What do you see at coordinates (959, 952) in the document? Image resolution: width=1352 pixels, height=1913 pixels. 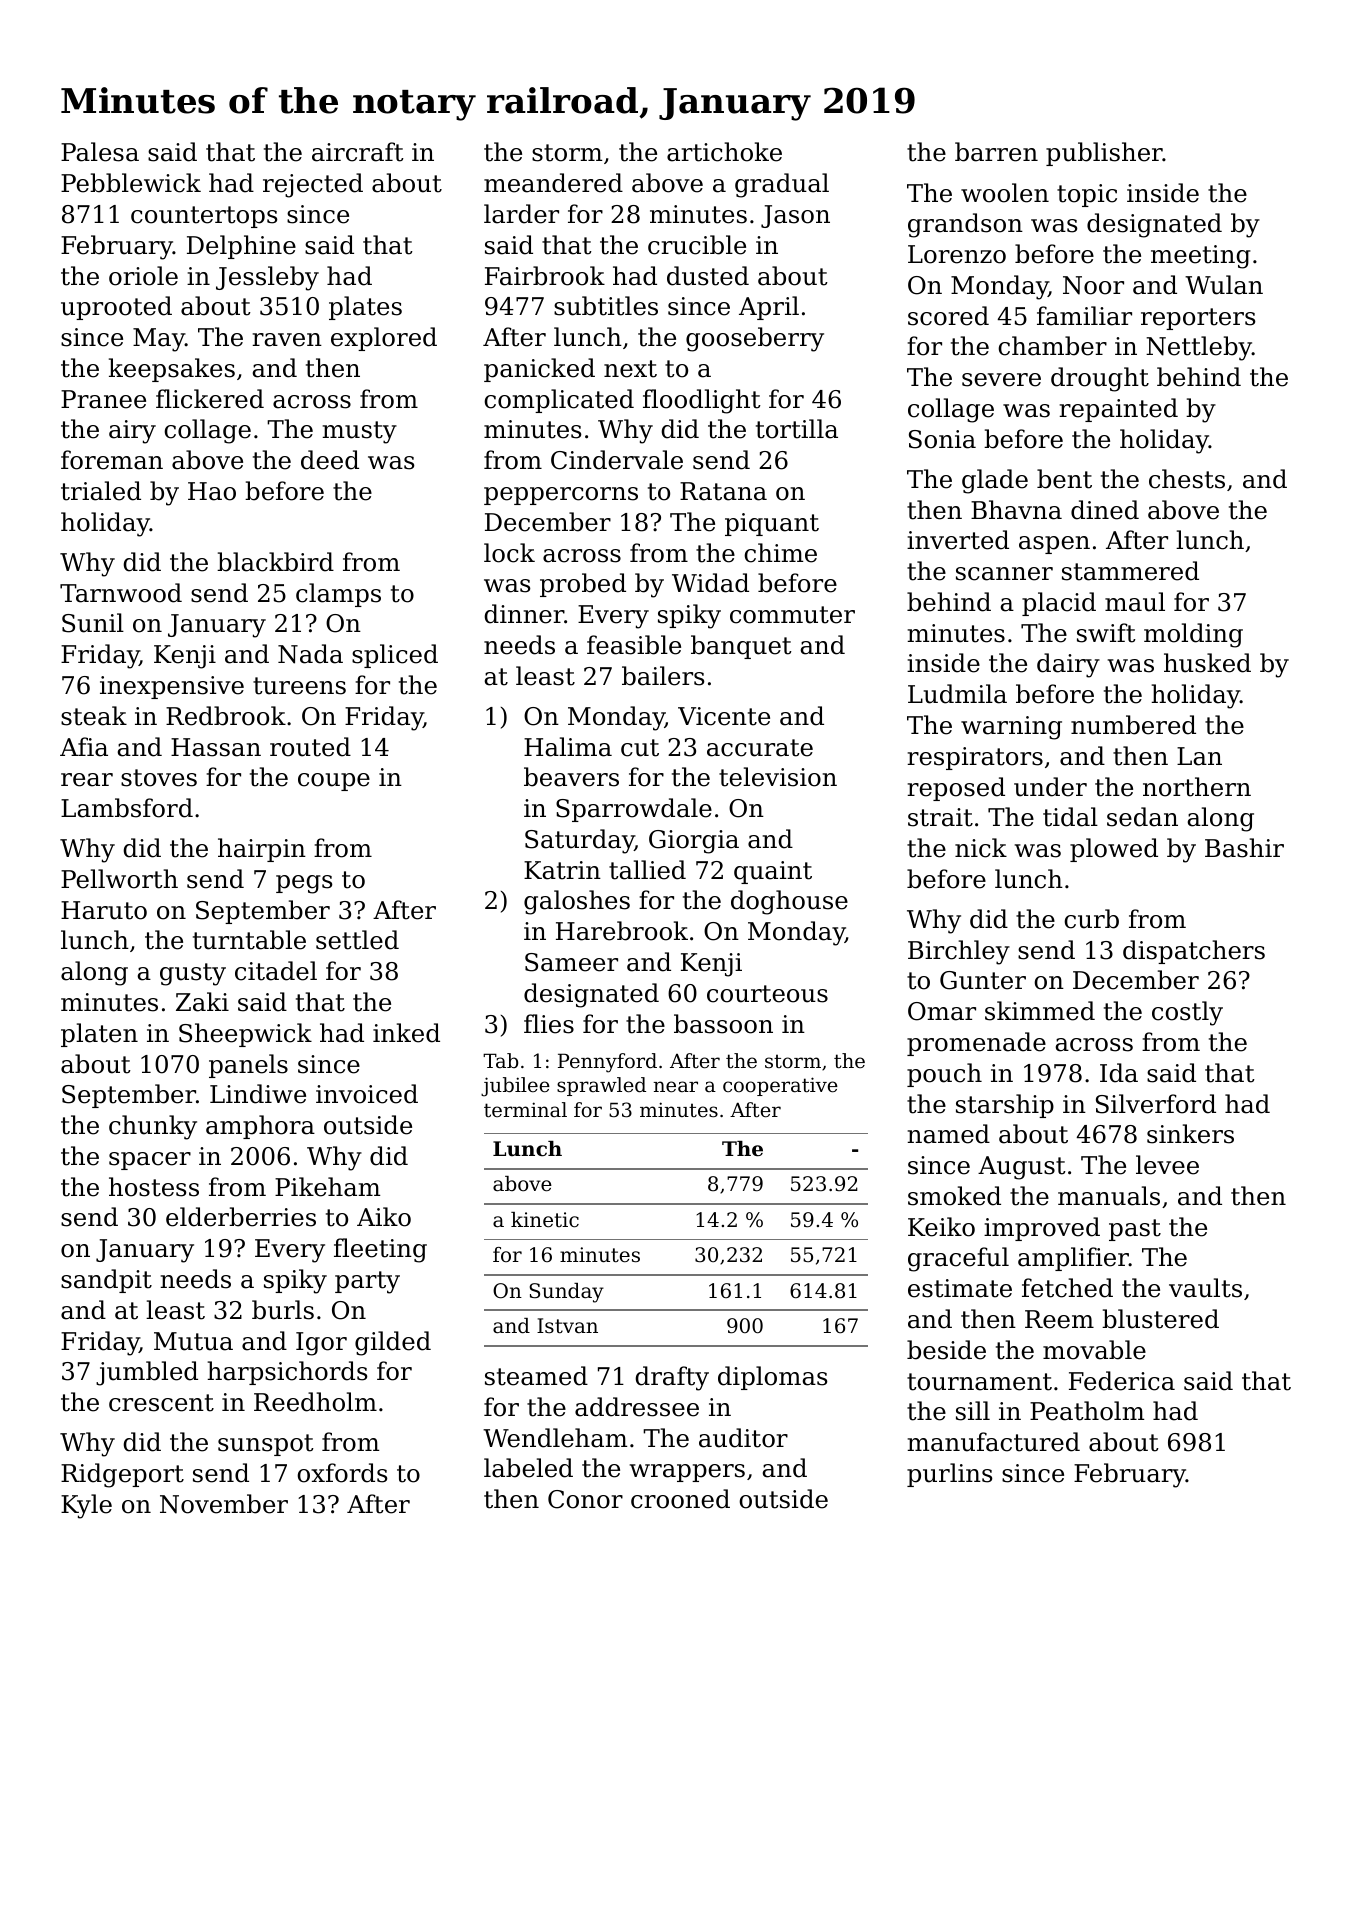 I see `Birchley` at bounding box center [959, 952].
